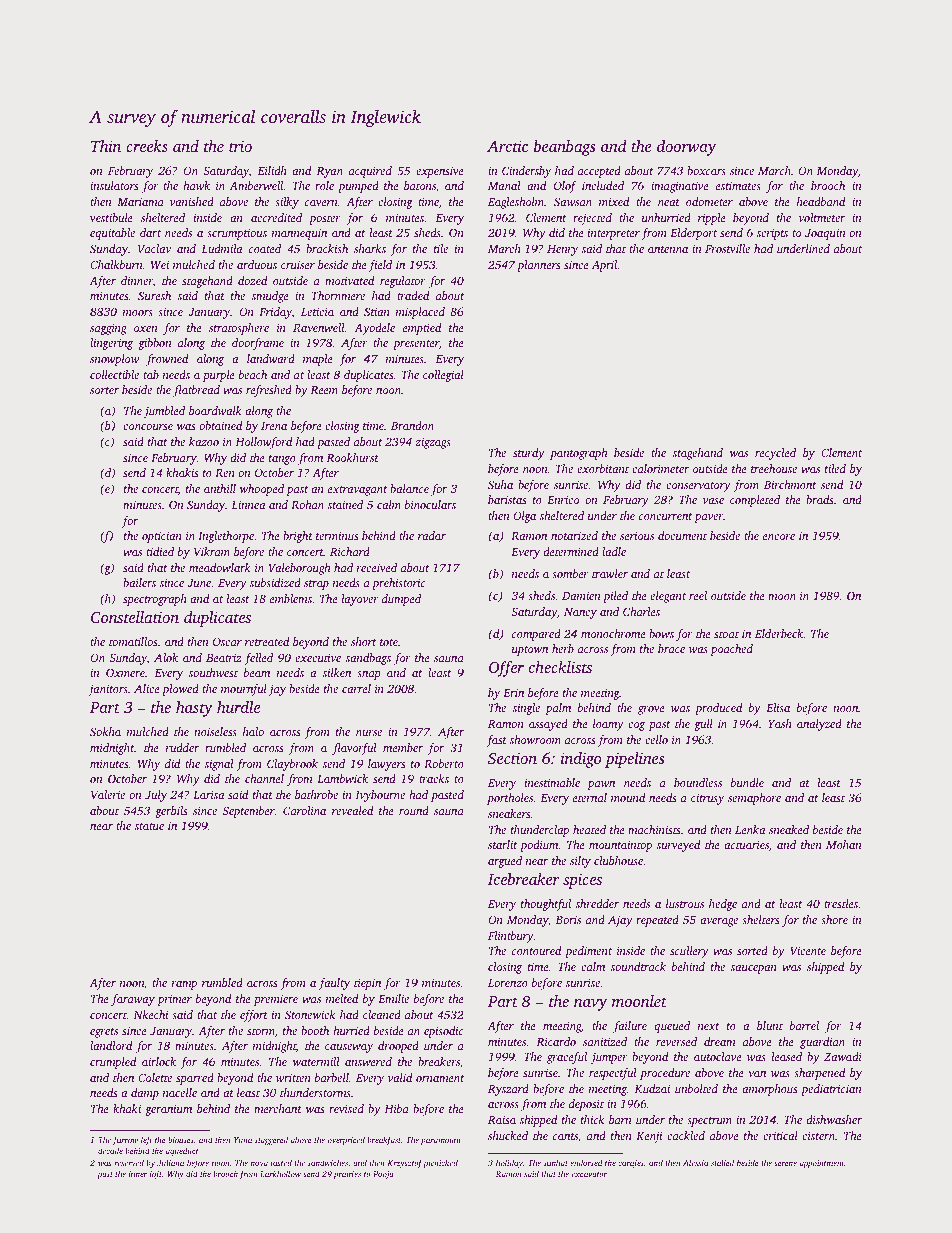 Image resolution: width=952 pixels, height=1233 pixels. What do you see at coordinates (779, 633) in the screenshot?
I see `Elderbeck` at bounding box center [779, 633].
